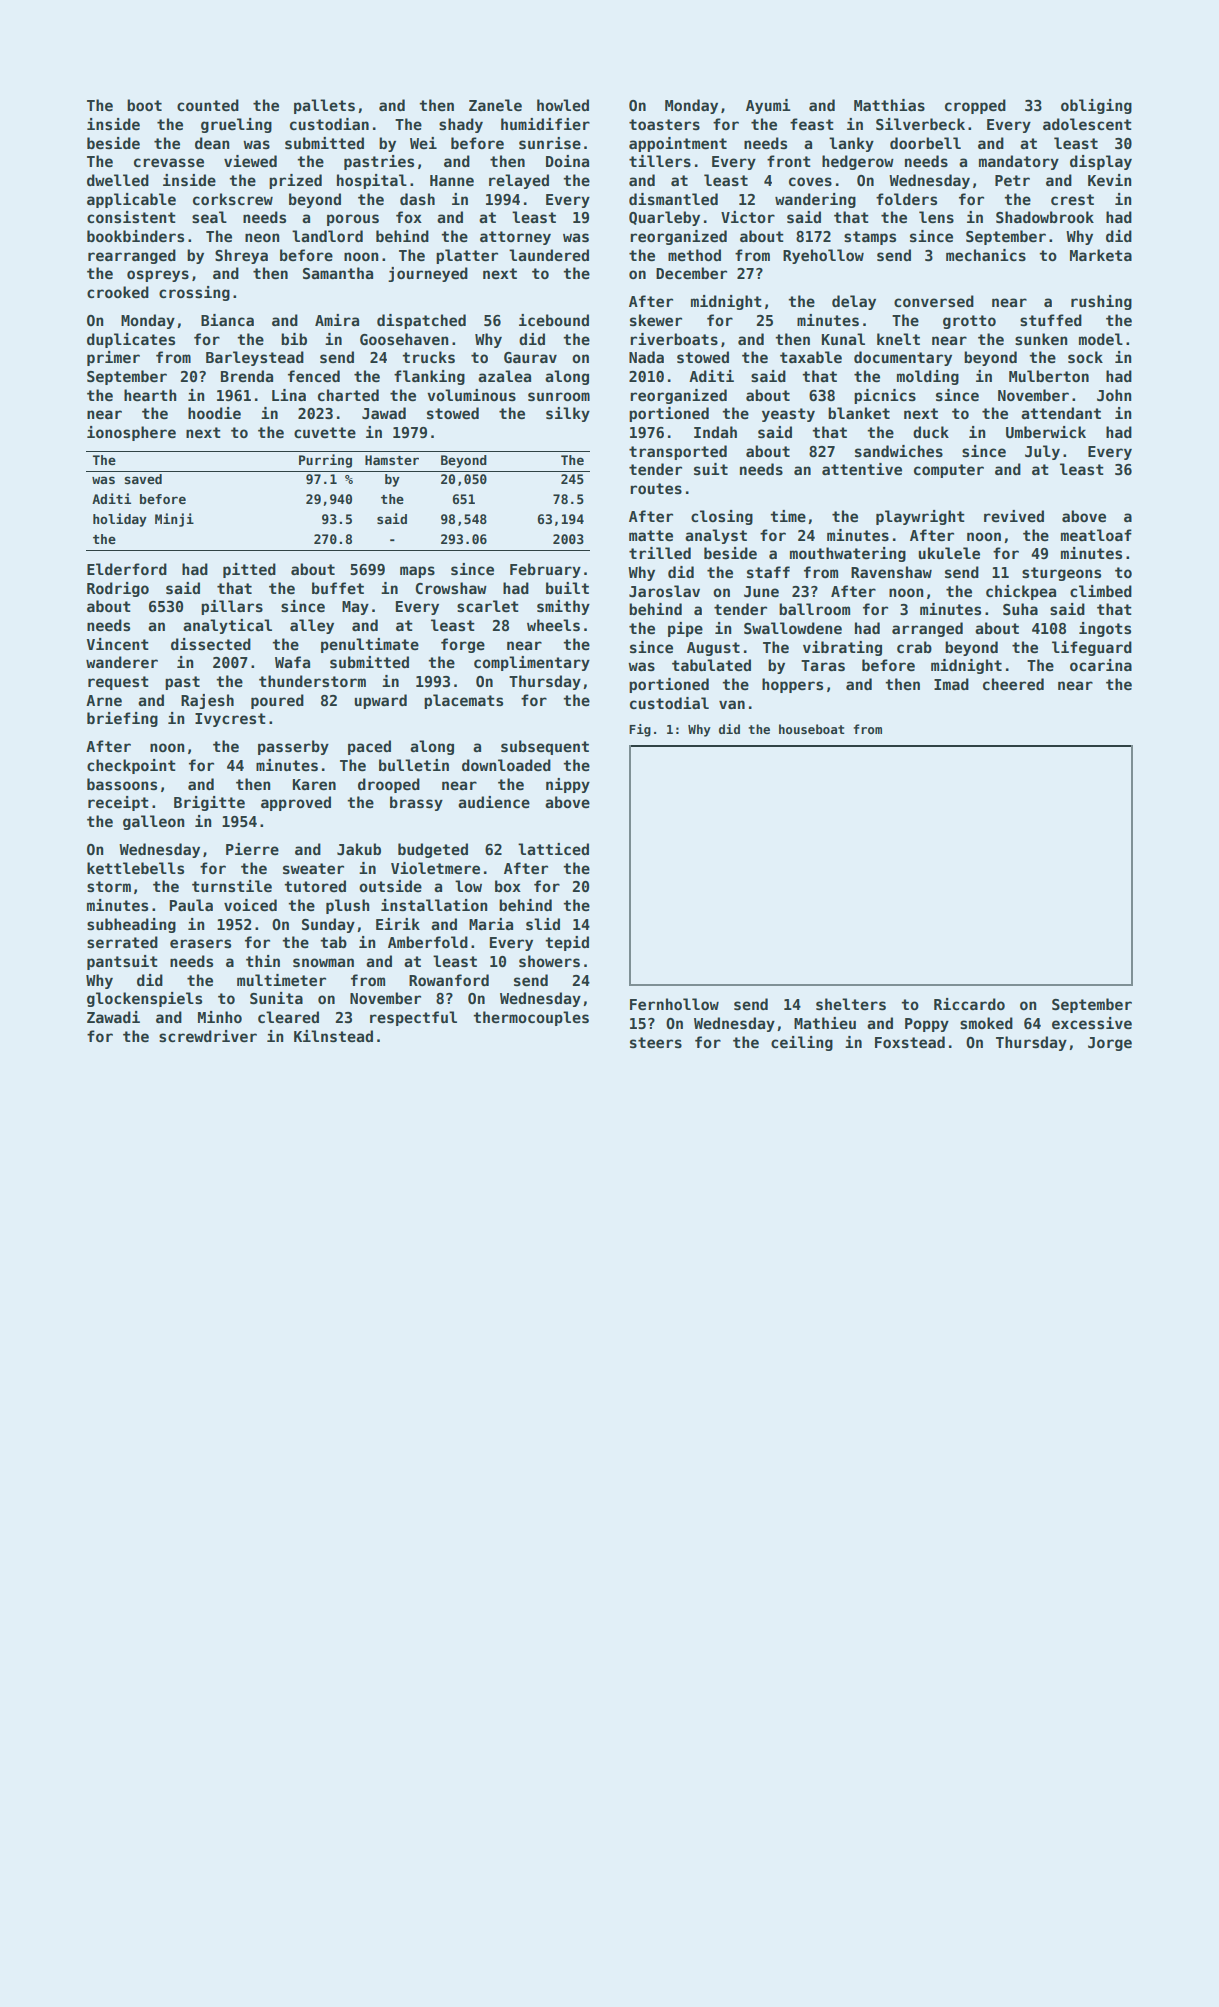 The width and height of the screenshot is (1219, 2007). What do you see at coordinates (200, 943) in the screenshot?
I see `erasers` at bounding box center [200, 943].
